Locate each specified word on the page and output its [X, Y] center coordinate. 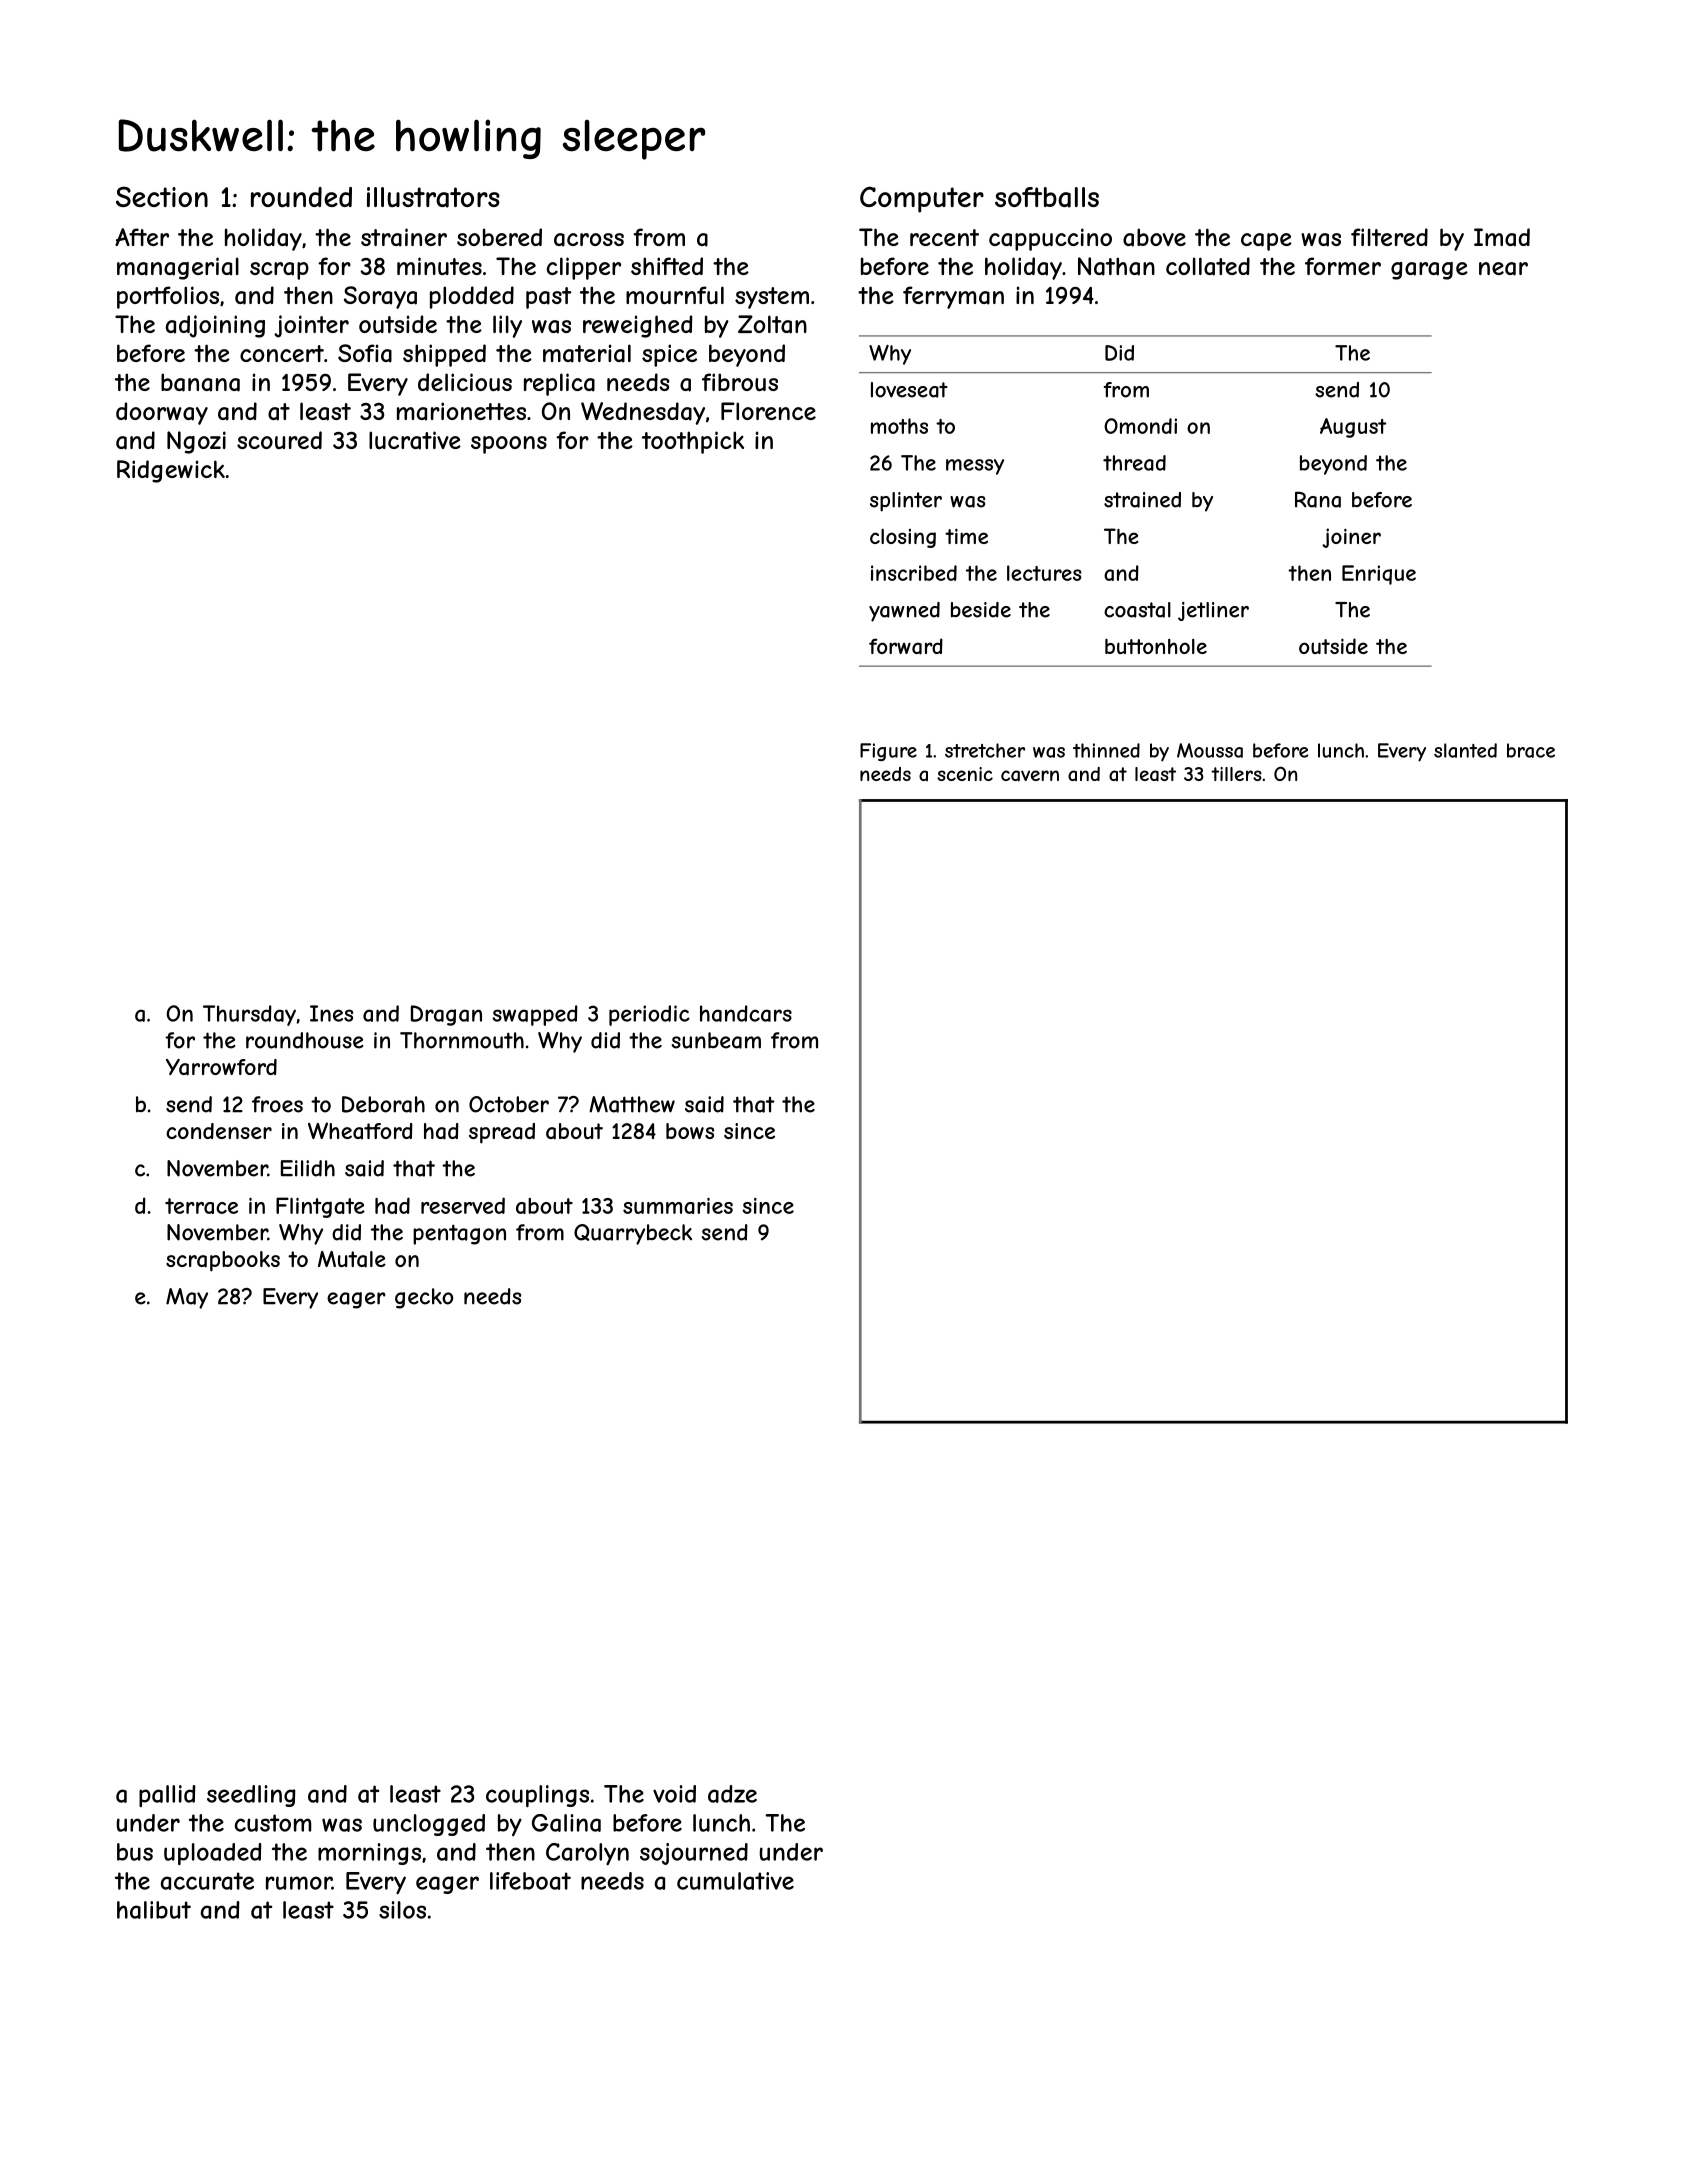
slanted [1465, 750]
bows [690, 1131]
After [142, 237]
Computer [922, 199]
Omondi [1140, 426]
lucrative [415, 440]
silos [402, 1910]
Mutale [352, 1259]
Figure [888, 752]
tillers [1236, 774]
